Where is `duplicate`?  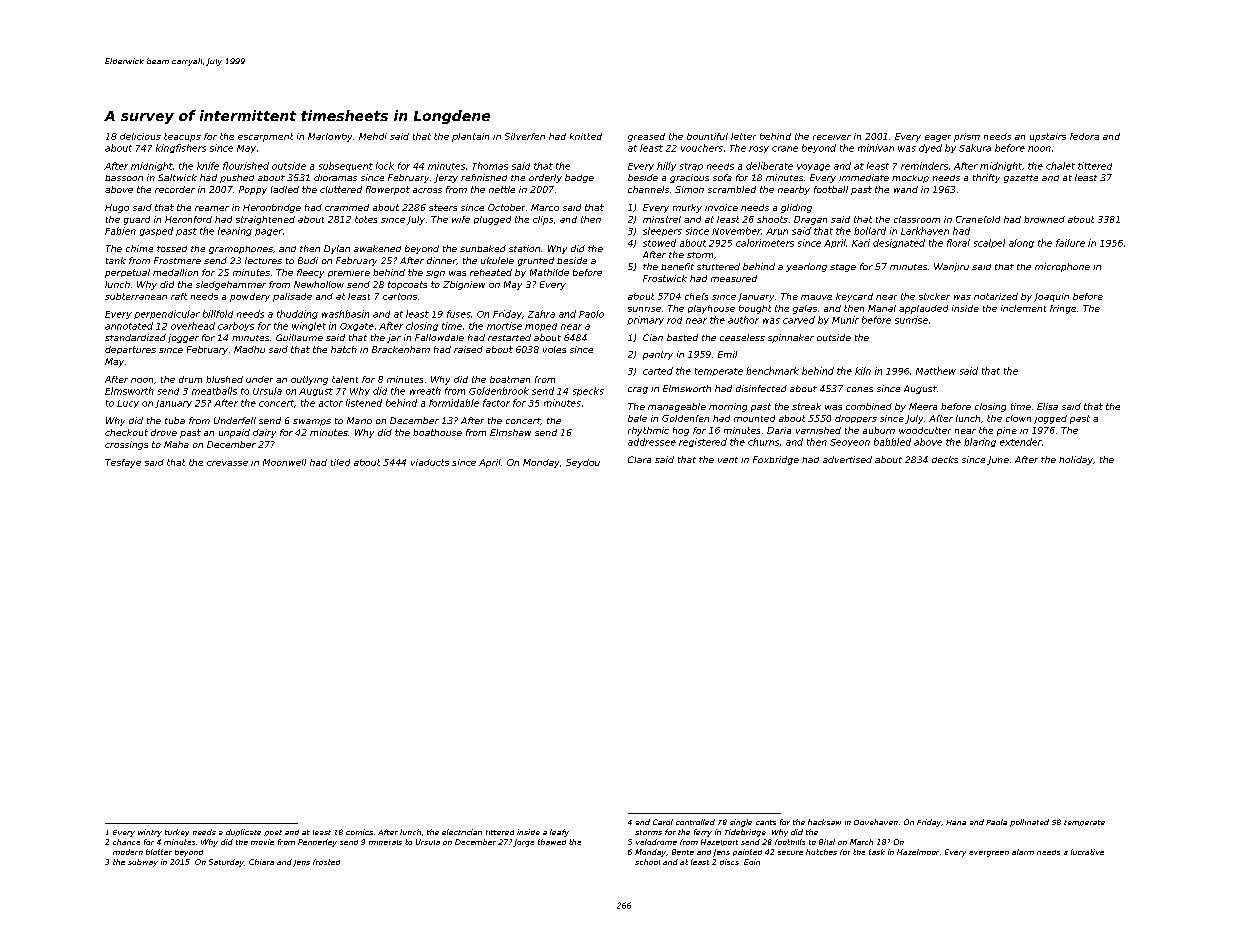
duplicate is located at coordinates (243, 832).
